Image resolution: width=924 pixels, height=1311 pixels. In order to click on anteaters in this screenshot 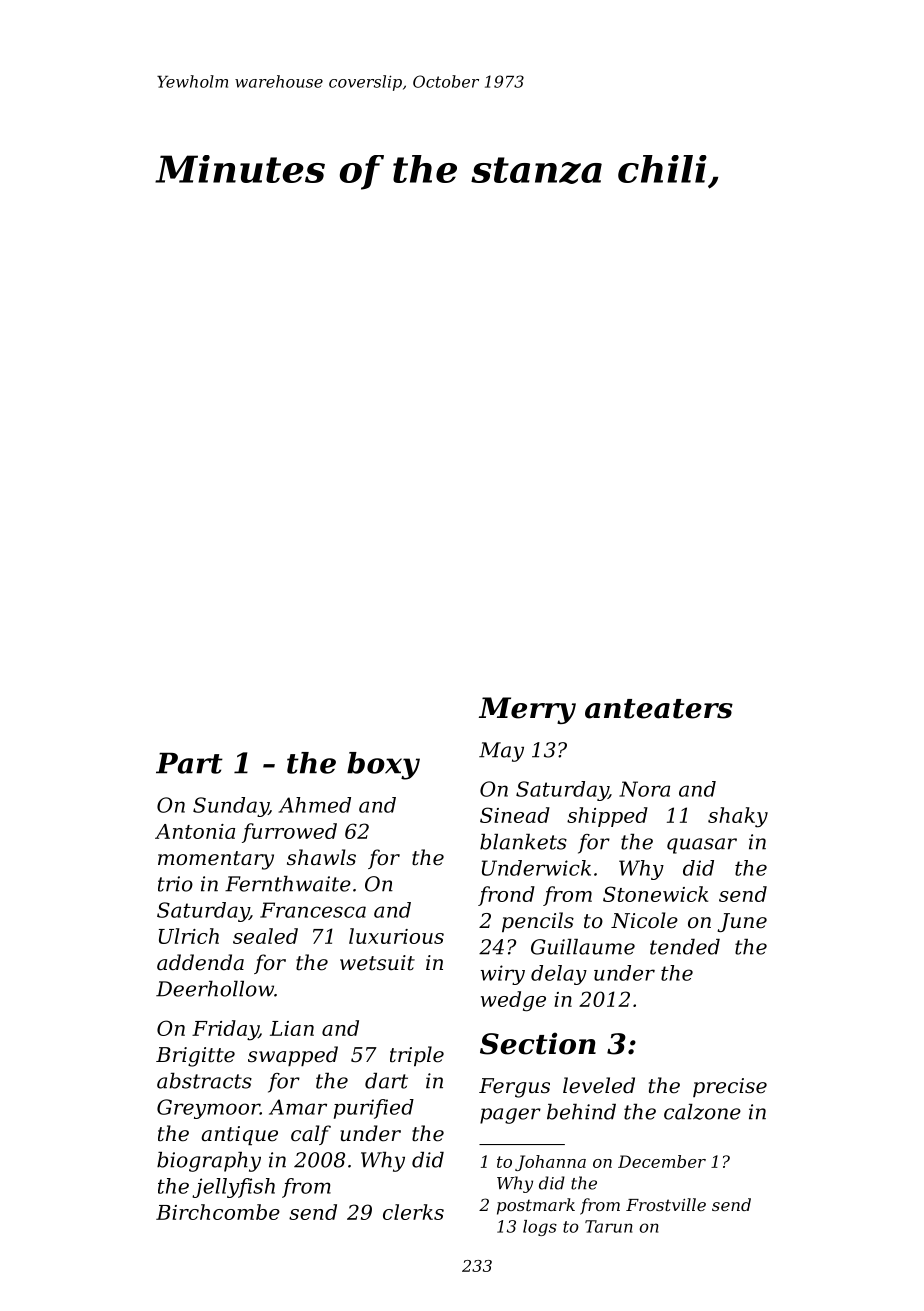, I will do `click(659, 709)`.
